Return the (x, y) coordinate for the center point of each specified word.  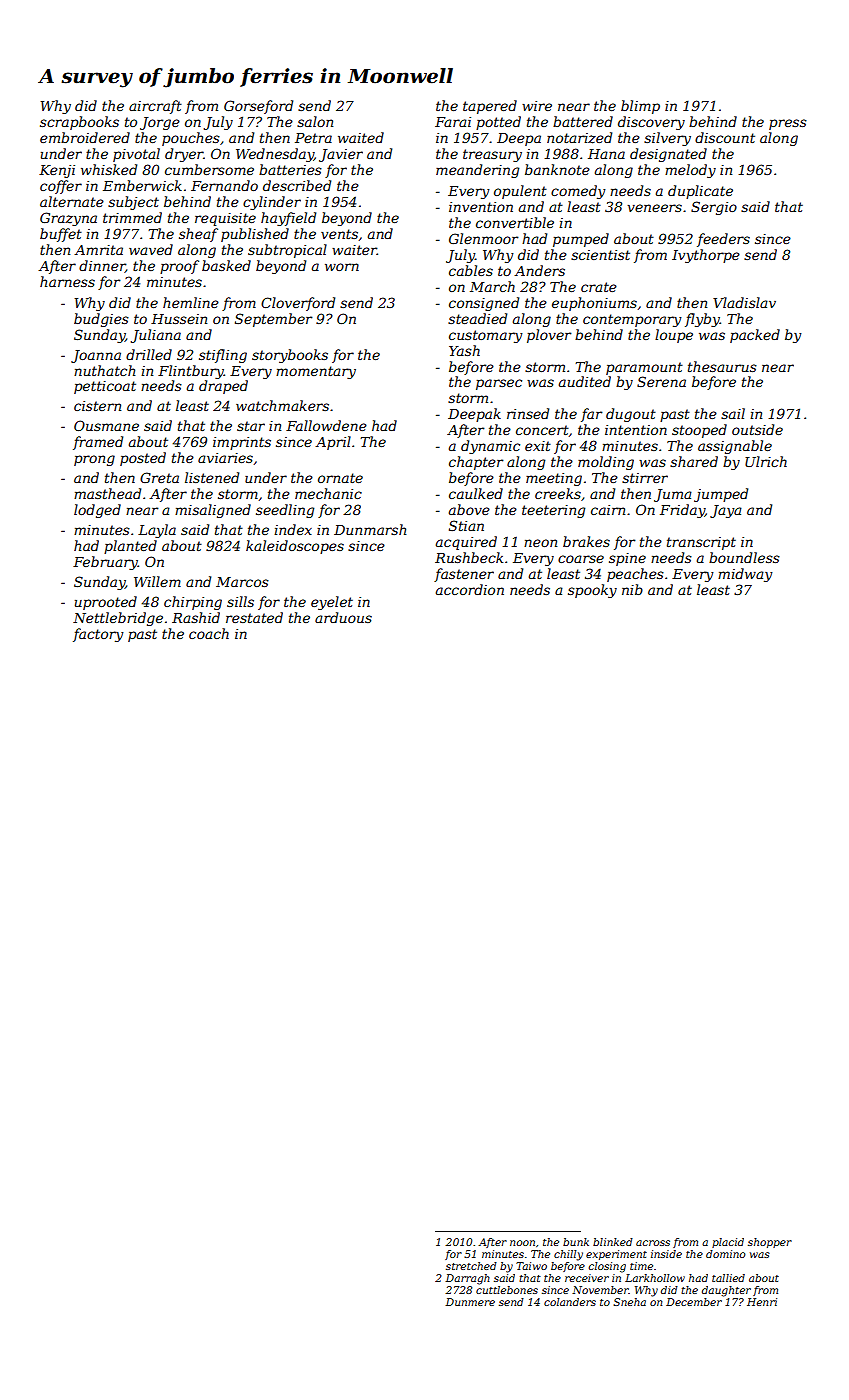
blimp (640, 107)
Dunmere (470, 1302)
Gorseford (258, 107)
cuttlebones (507, 1290)
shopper (770, 1243)
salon (315, 121)
